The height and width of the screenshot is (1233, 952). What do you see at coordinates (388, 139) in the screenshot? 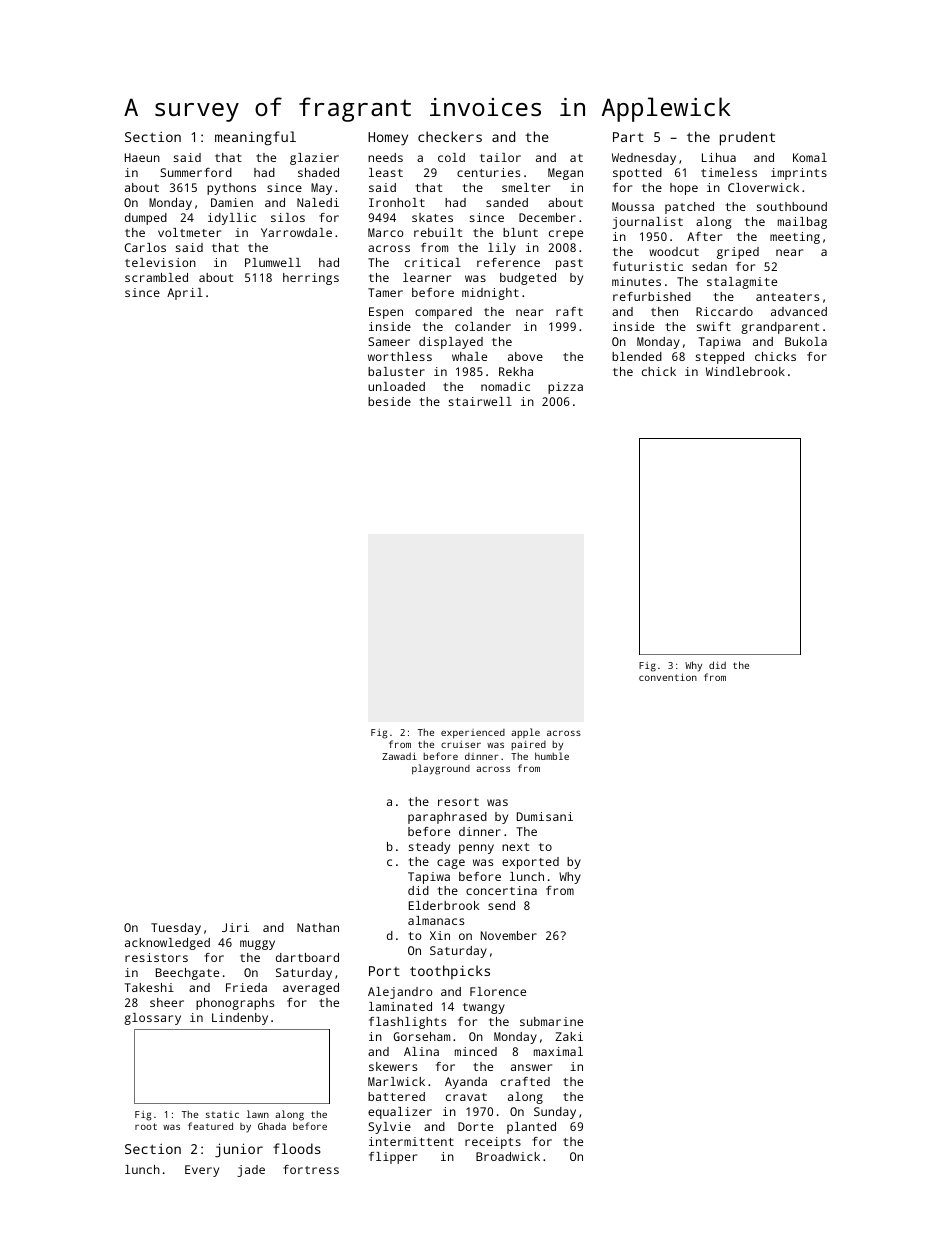
I see `Homey` at bounding box center [388, 139].
